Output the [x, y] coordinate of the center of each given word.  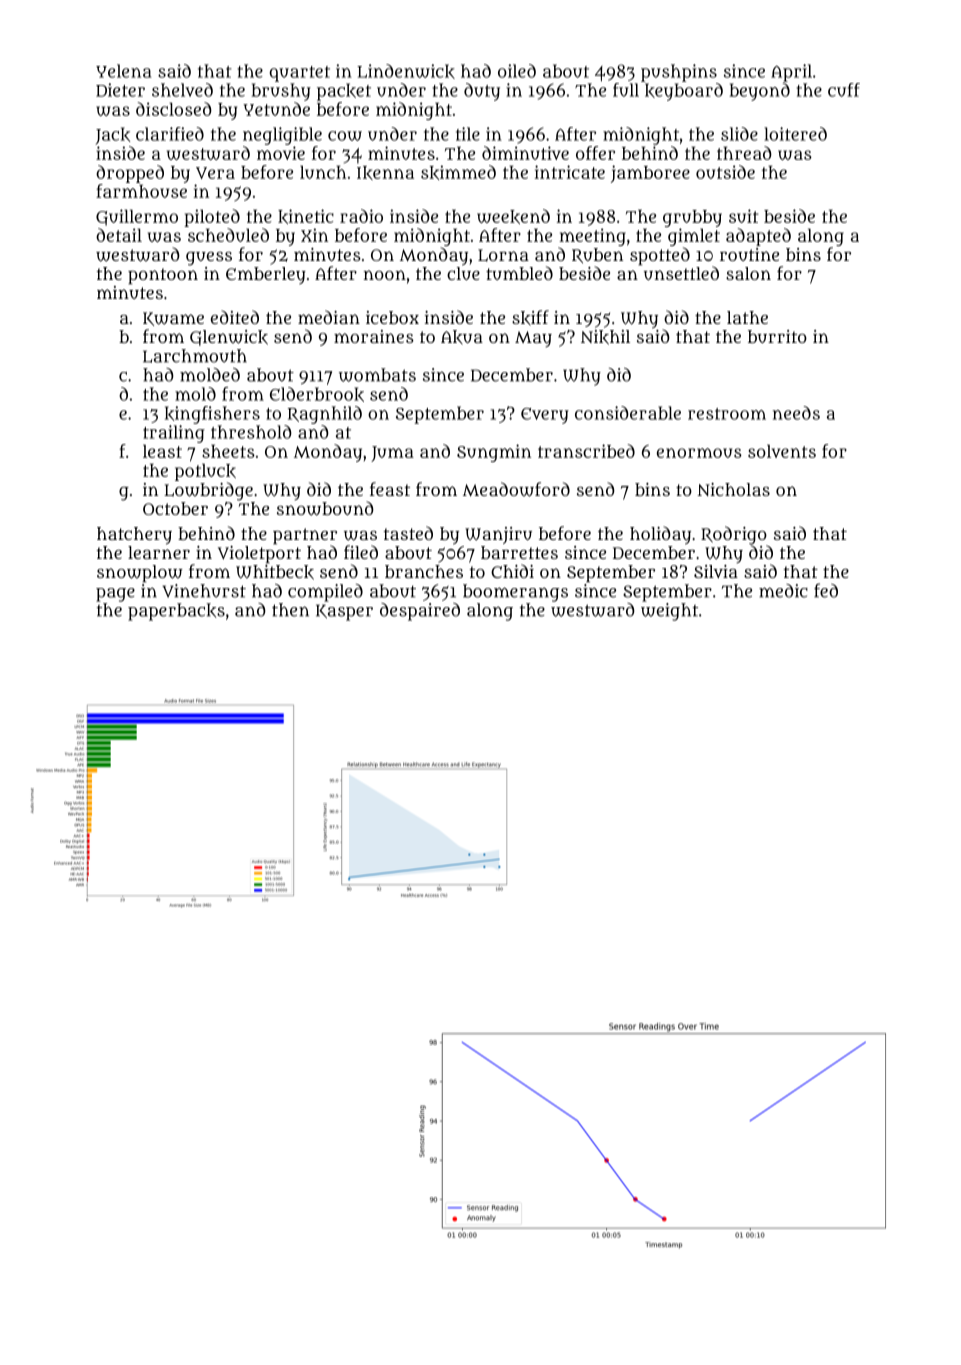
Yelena [124, 71]
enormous [699, 453]
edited [235, 317]
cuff [844, 90]
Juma [392, 454]
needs [796, 413]
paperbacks [176, 612]
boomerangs [515, 593]
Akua [462, 337]
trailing [174, 434]
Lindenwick [406, 71]
